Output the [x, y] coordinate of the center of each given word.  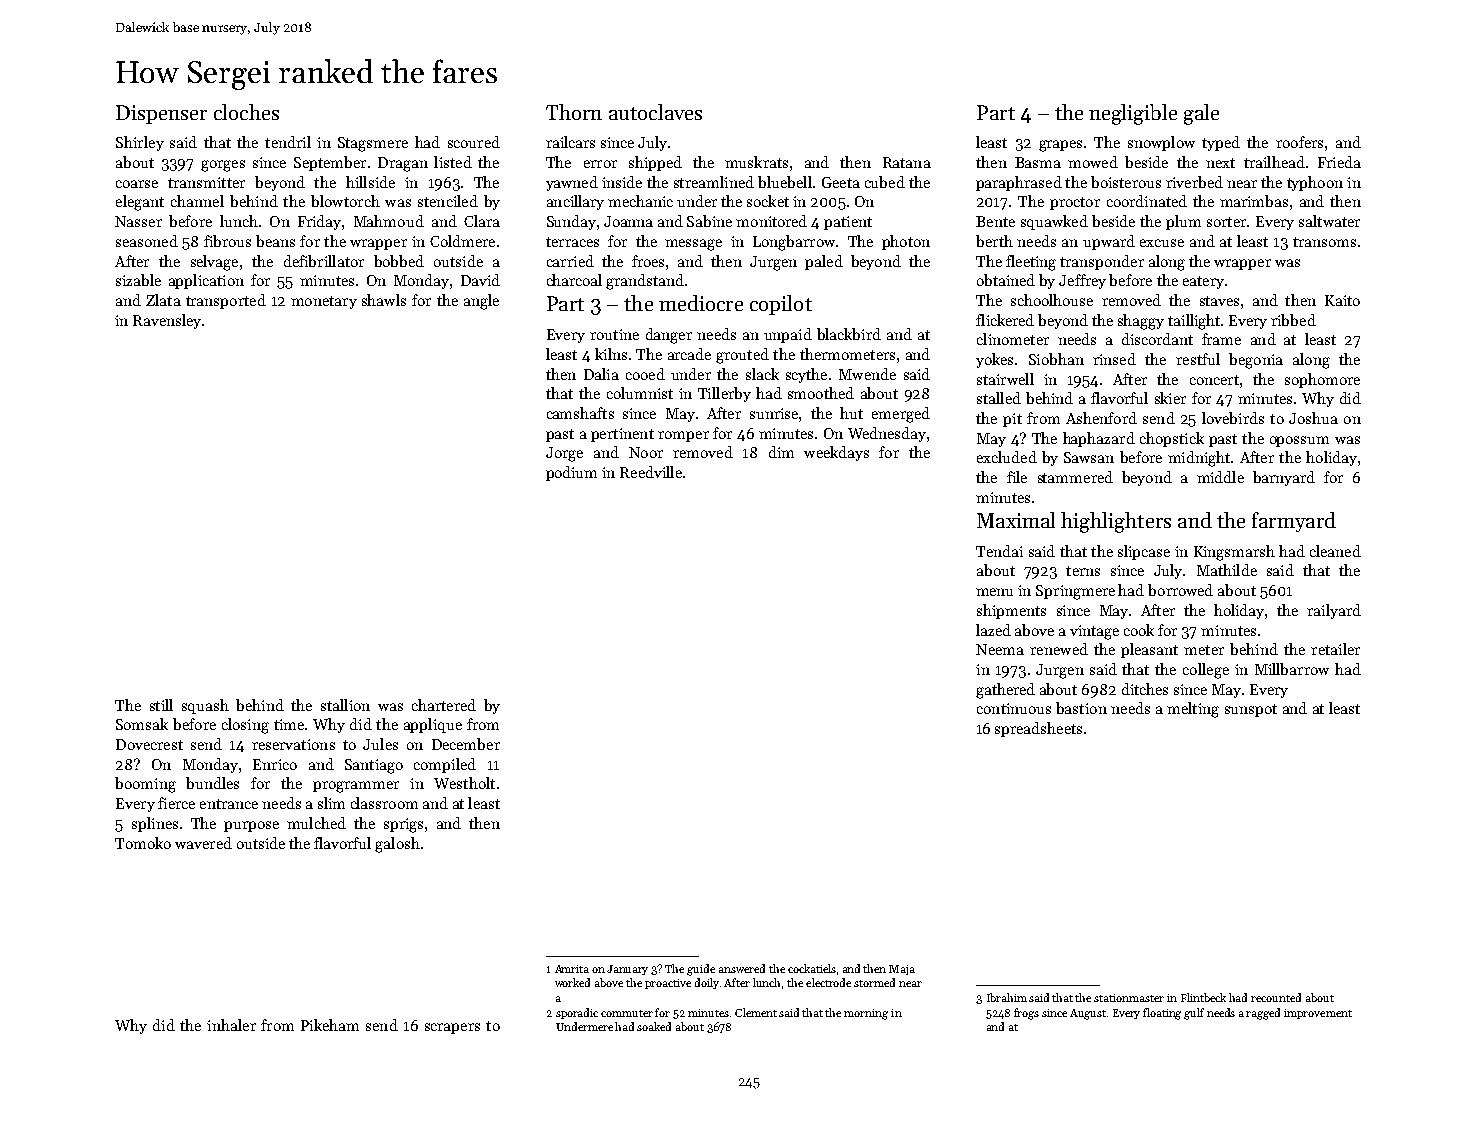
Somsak [142, 724]
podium [571, 473]
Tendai [999, 551]
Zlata [163, 300]
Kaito [1342, 300]
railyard [1334, 611]
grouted [742, 356]
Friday [319, 222]
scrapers [452, 1028]
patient [848, 223]
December [466, 744]
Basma [1038, 162]
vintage [1094, 632]
